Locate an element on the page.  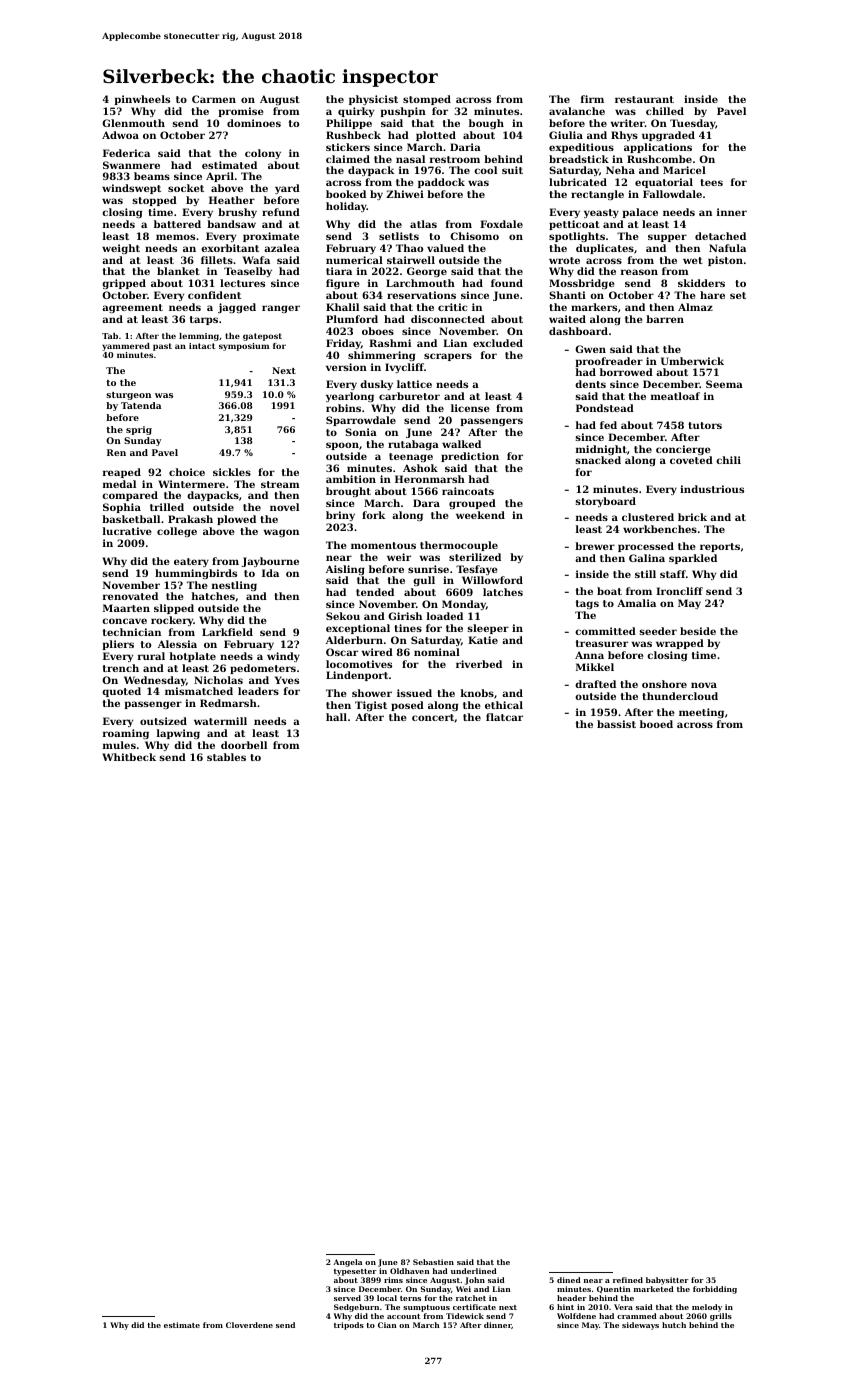
latches is located at coordinates (503, 592).
